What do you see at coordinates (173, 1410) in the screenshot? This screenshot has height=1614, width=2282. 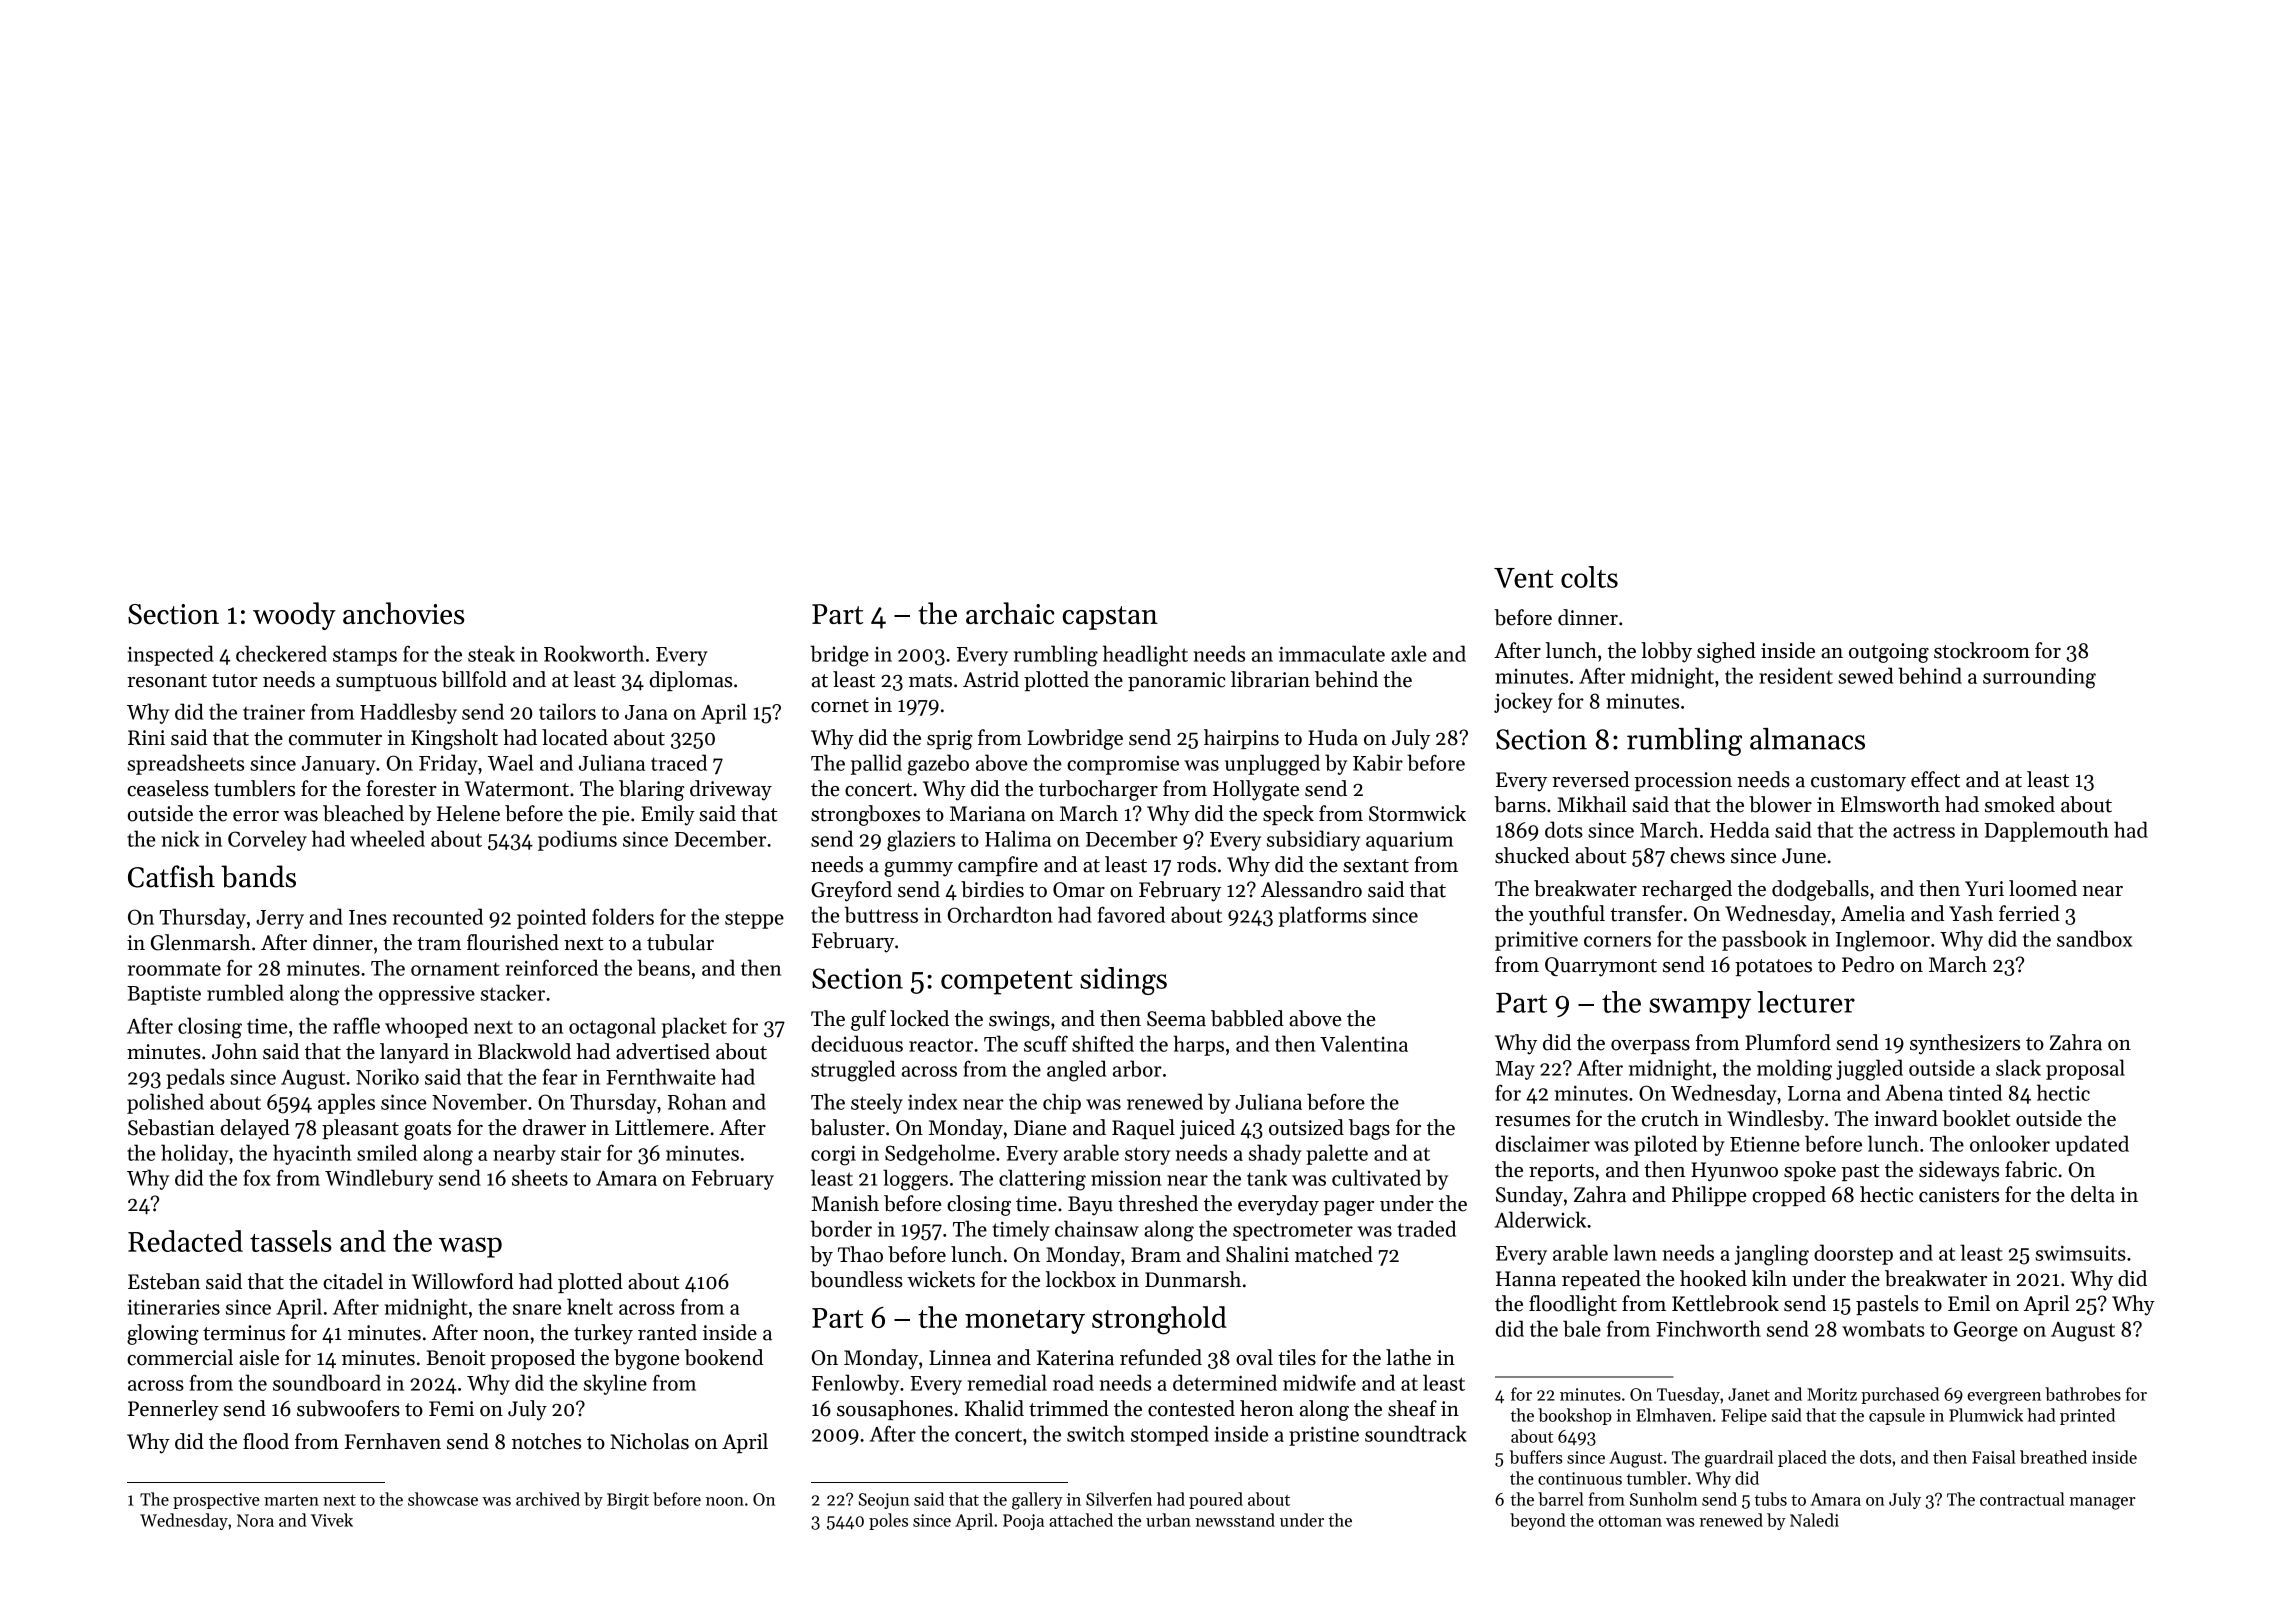 I see `Pennerley` at bounding box center [173, 1410].
